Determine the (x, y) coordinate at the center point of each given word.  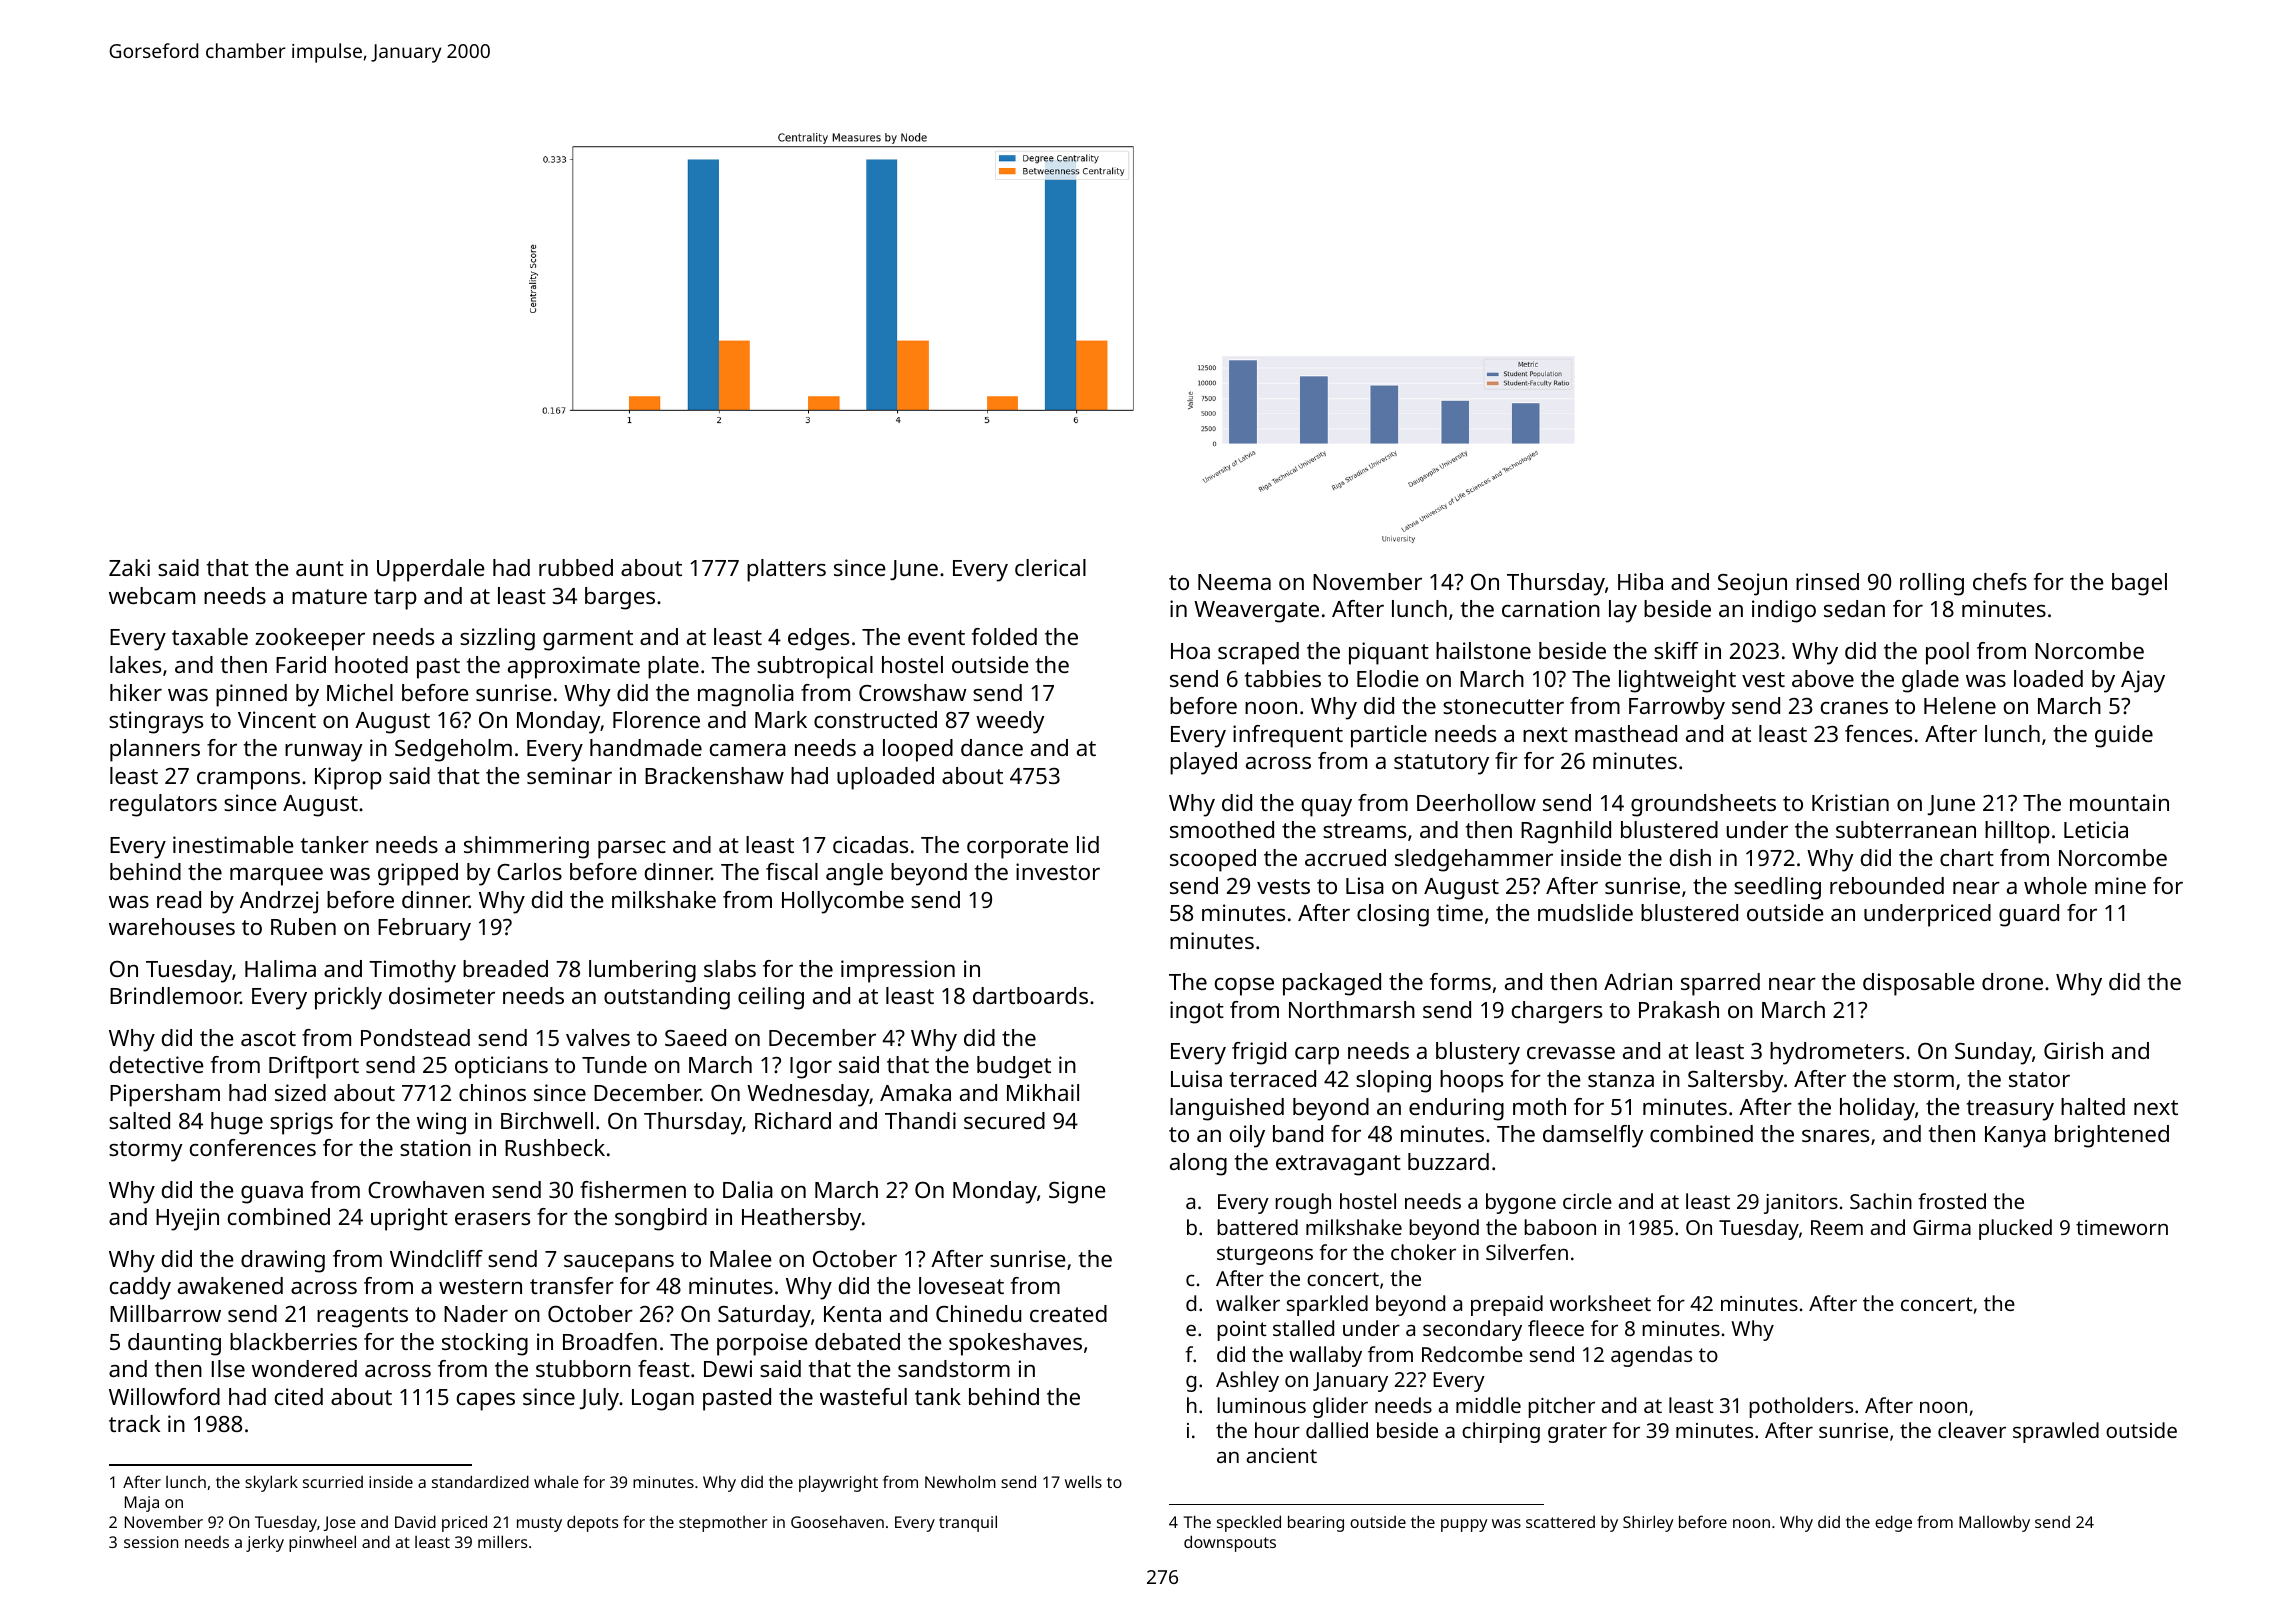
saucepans (619, 1264)
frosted (1952, 1201)
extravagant (1338, 1165)
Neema (1234, 582)
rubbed (576, 567)
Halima (280, 968)
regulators (163, 805)
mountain (2119, 802)
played (1203, 763)
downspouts (1230, 1543)
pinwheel (322, 1543)
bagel (2139, 584)
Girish (2073, 1050)
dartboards (1030, 995)
